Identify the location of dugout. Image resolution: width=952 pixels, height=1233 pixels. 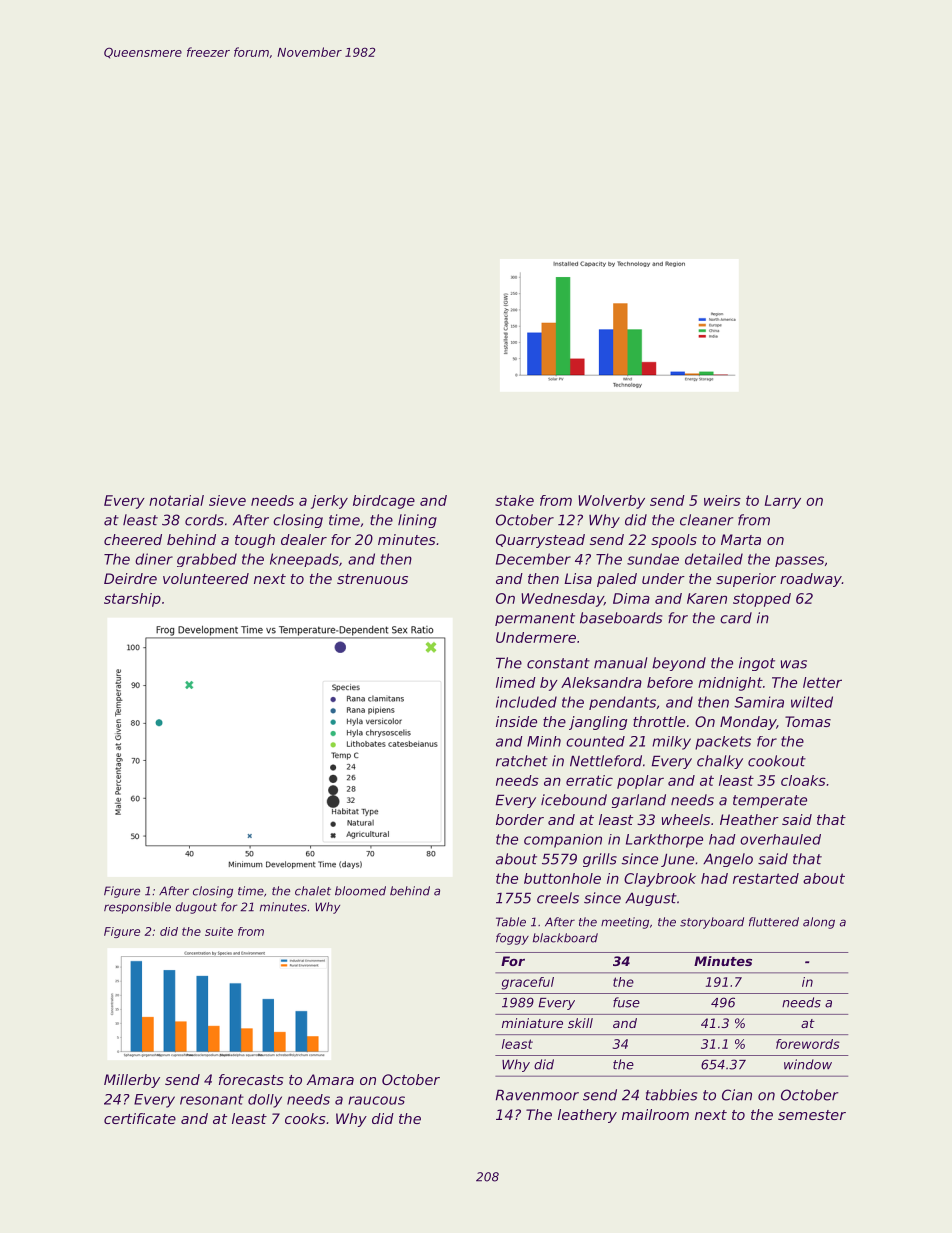
(196, 908).
